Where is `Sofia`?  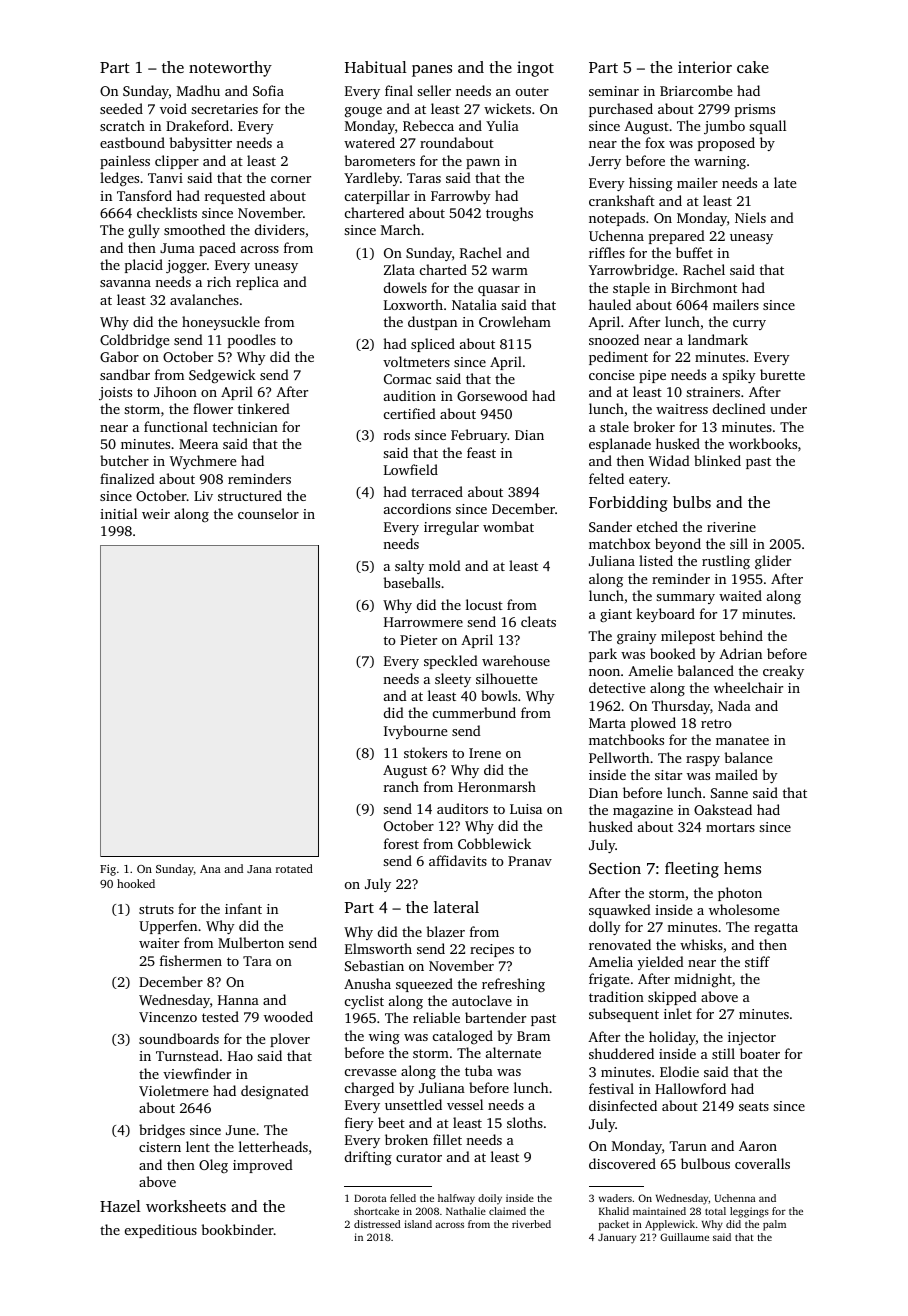
Sofia is located at coordinates (268, 90).
